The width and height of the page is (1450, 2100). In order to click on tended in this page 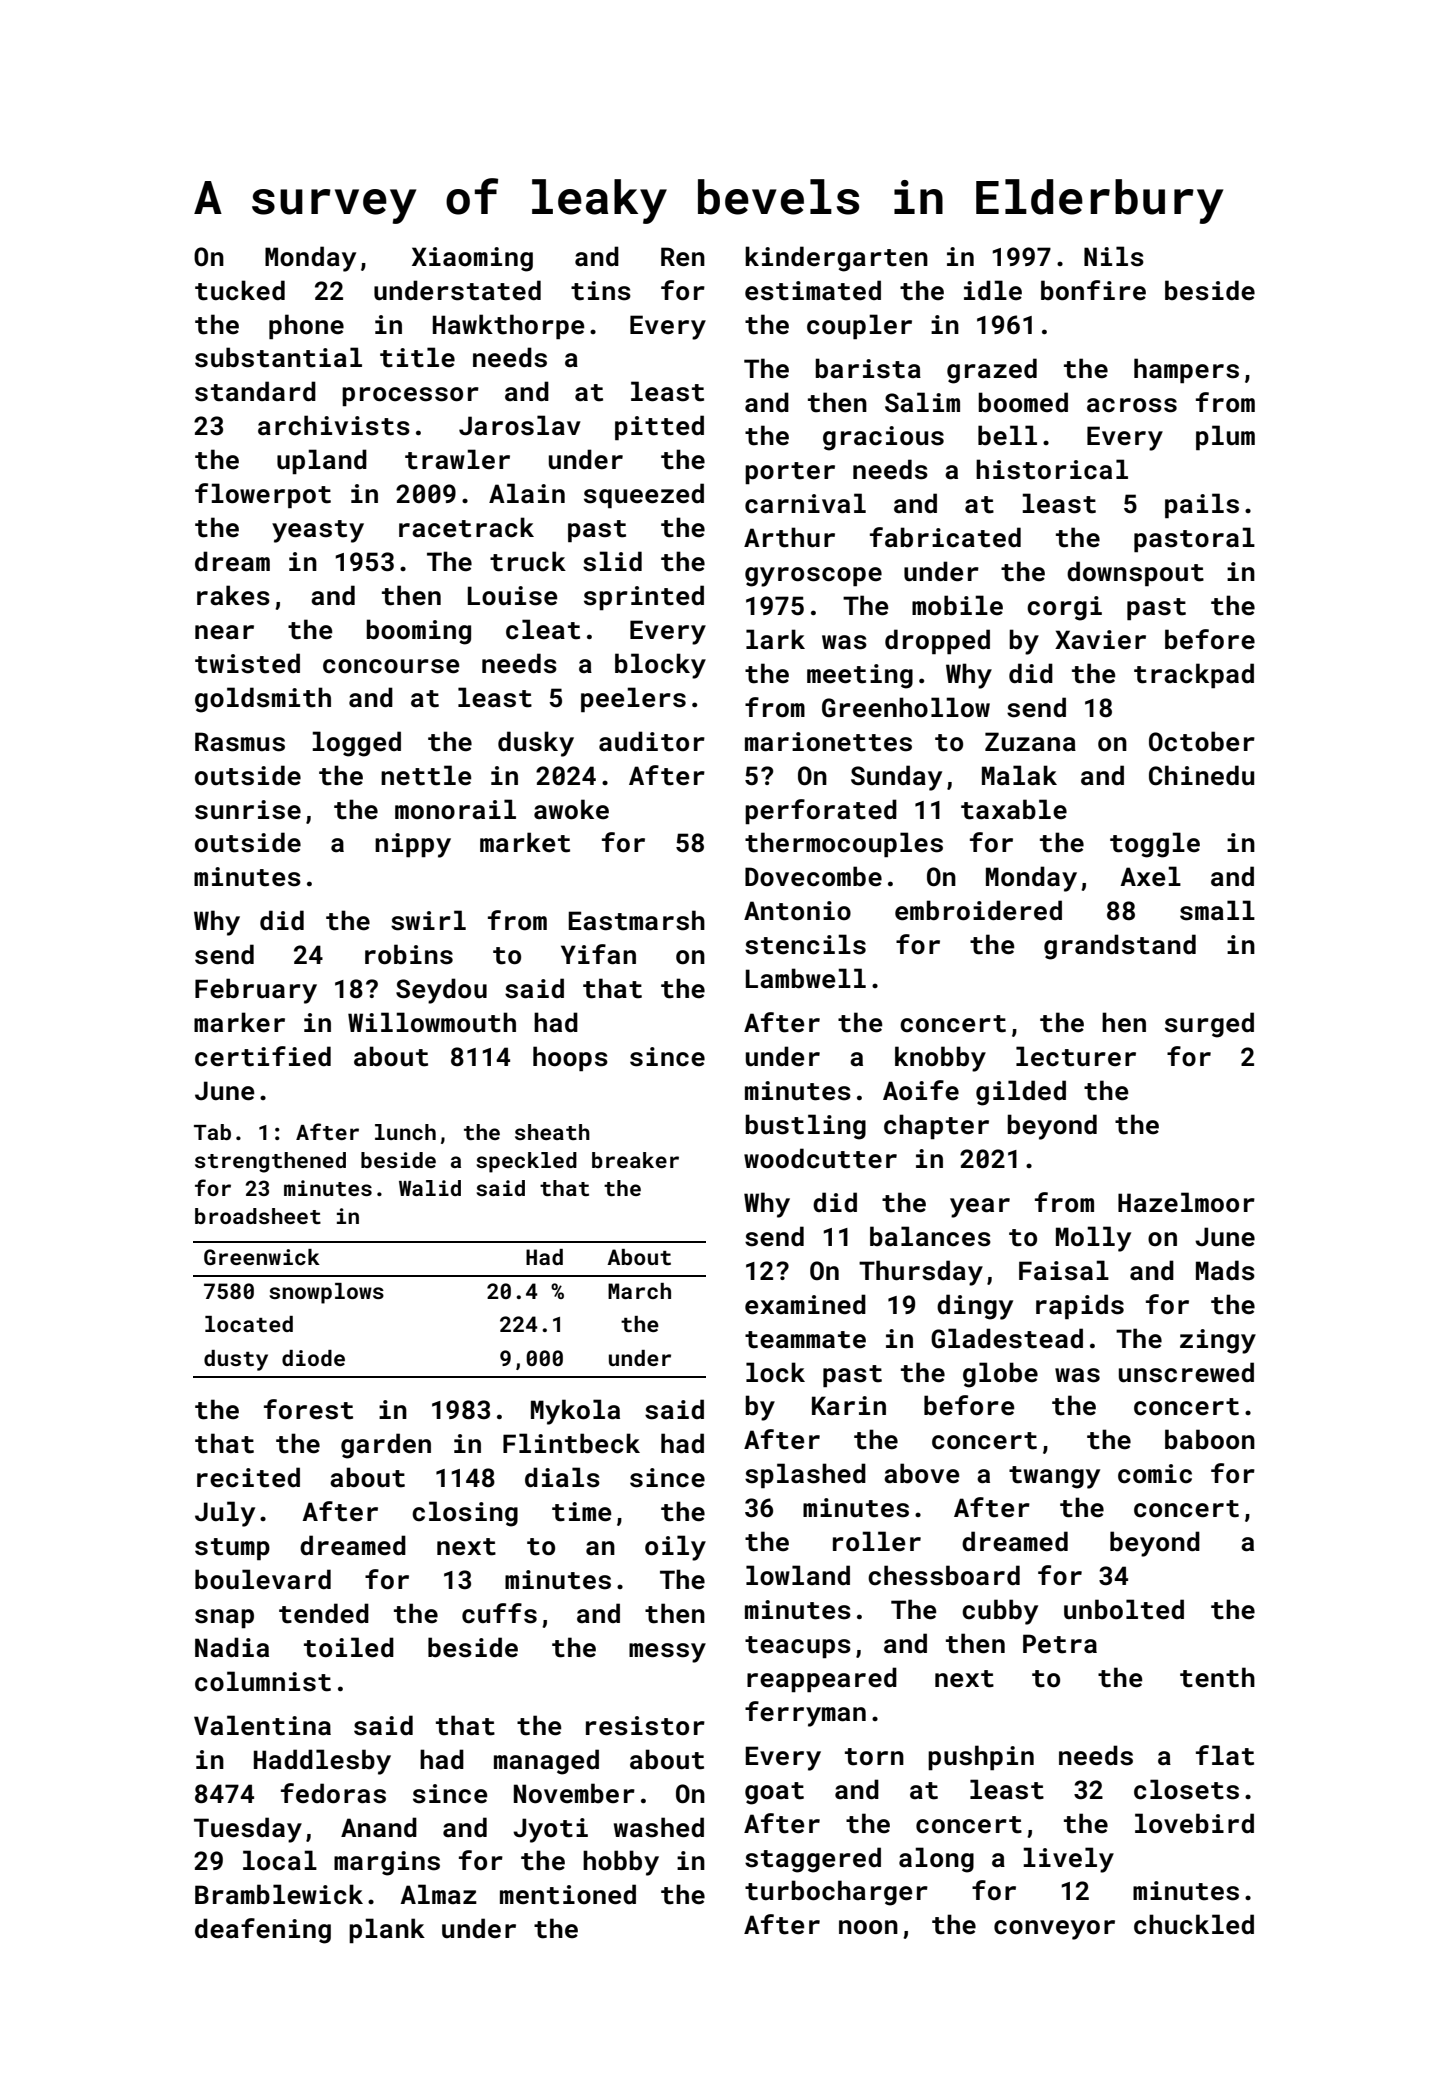, I will do `click(324, 1613)`.
